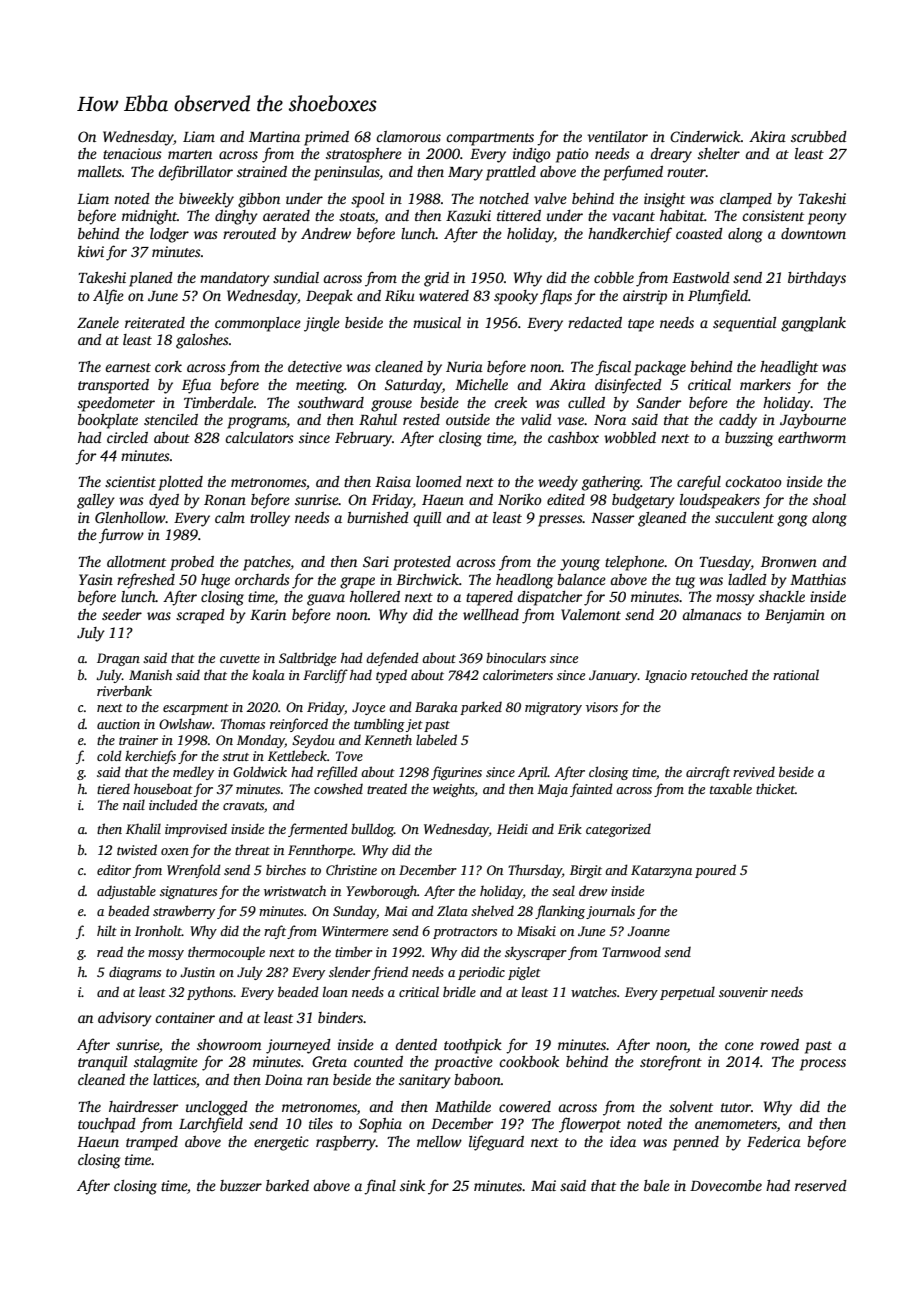 The width and height of the screenshot is (924, 1308). Describe the element at coordinates (171, 419) in the screenshot. I see `stenciled` at that location.
